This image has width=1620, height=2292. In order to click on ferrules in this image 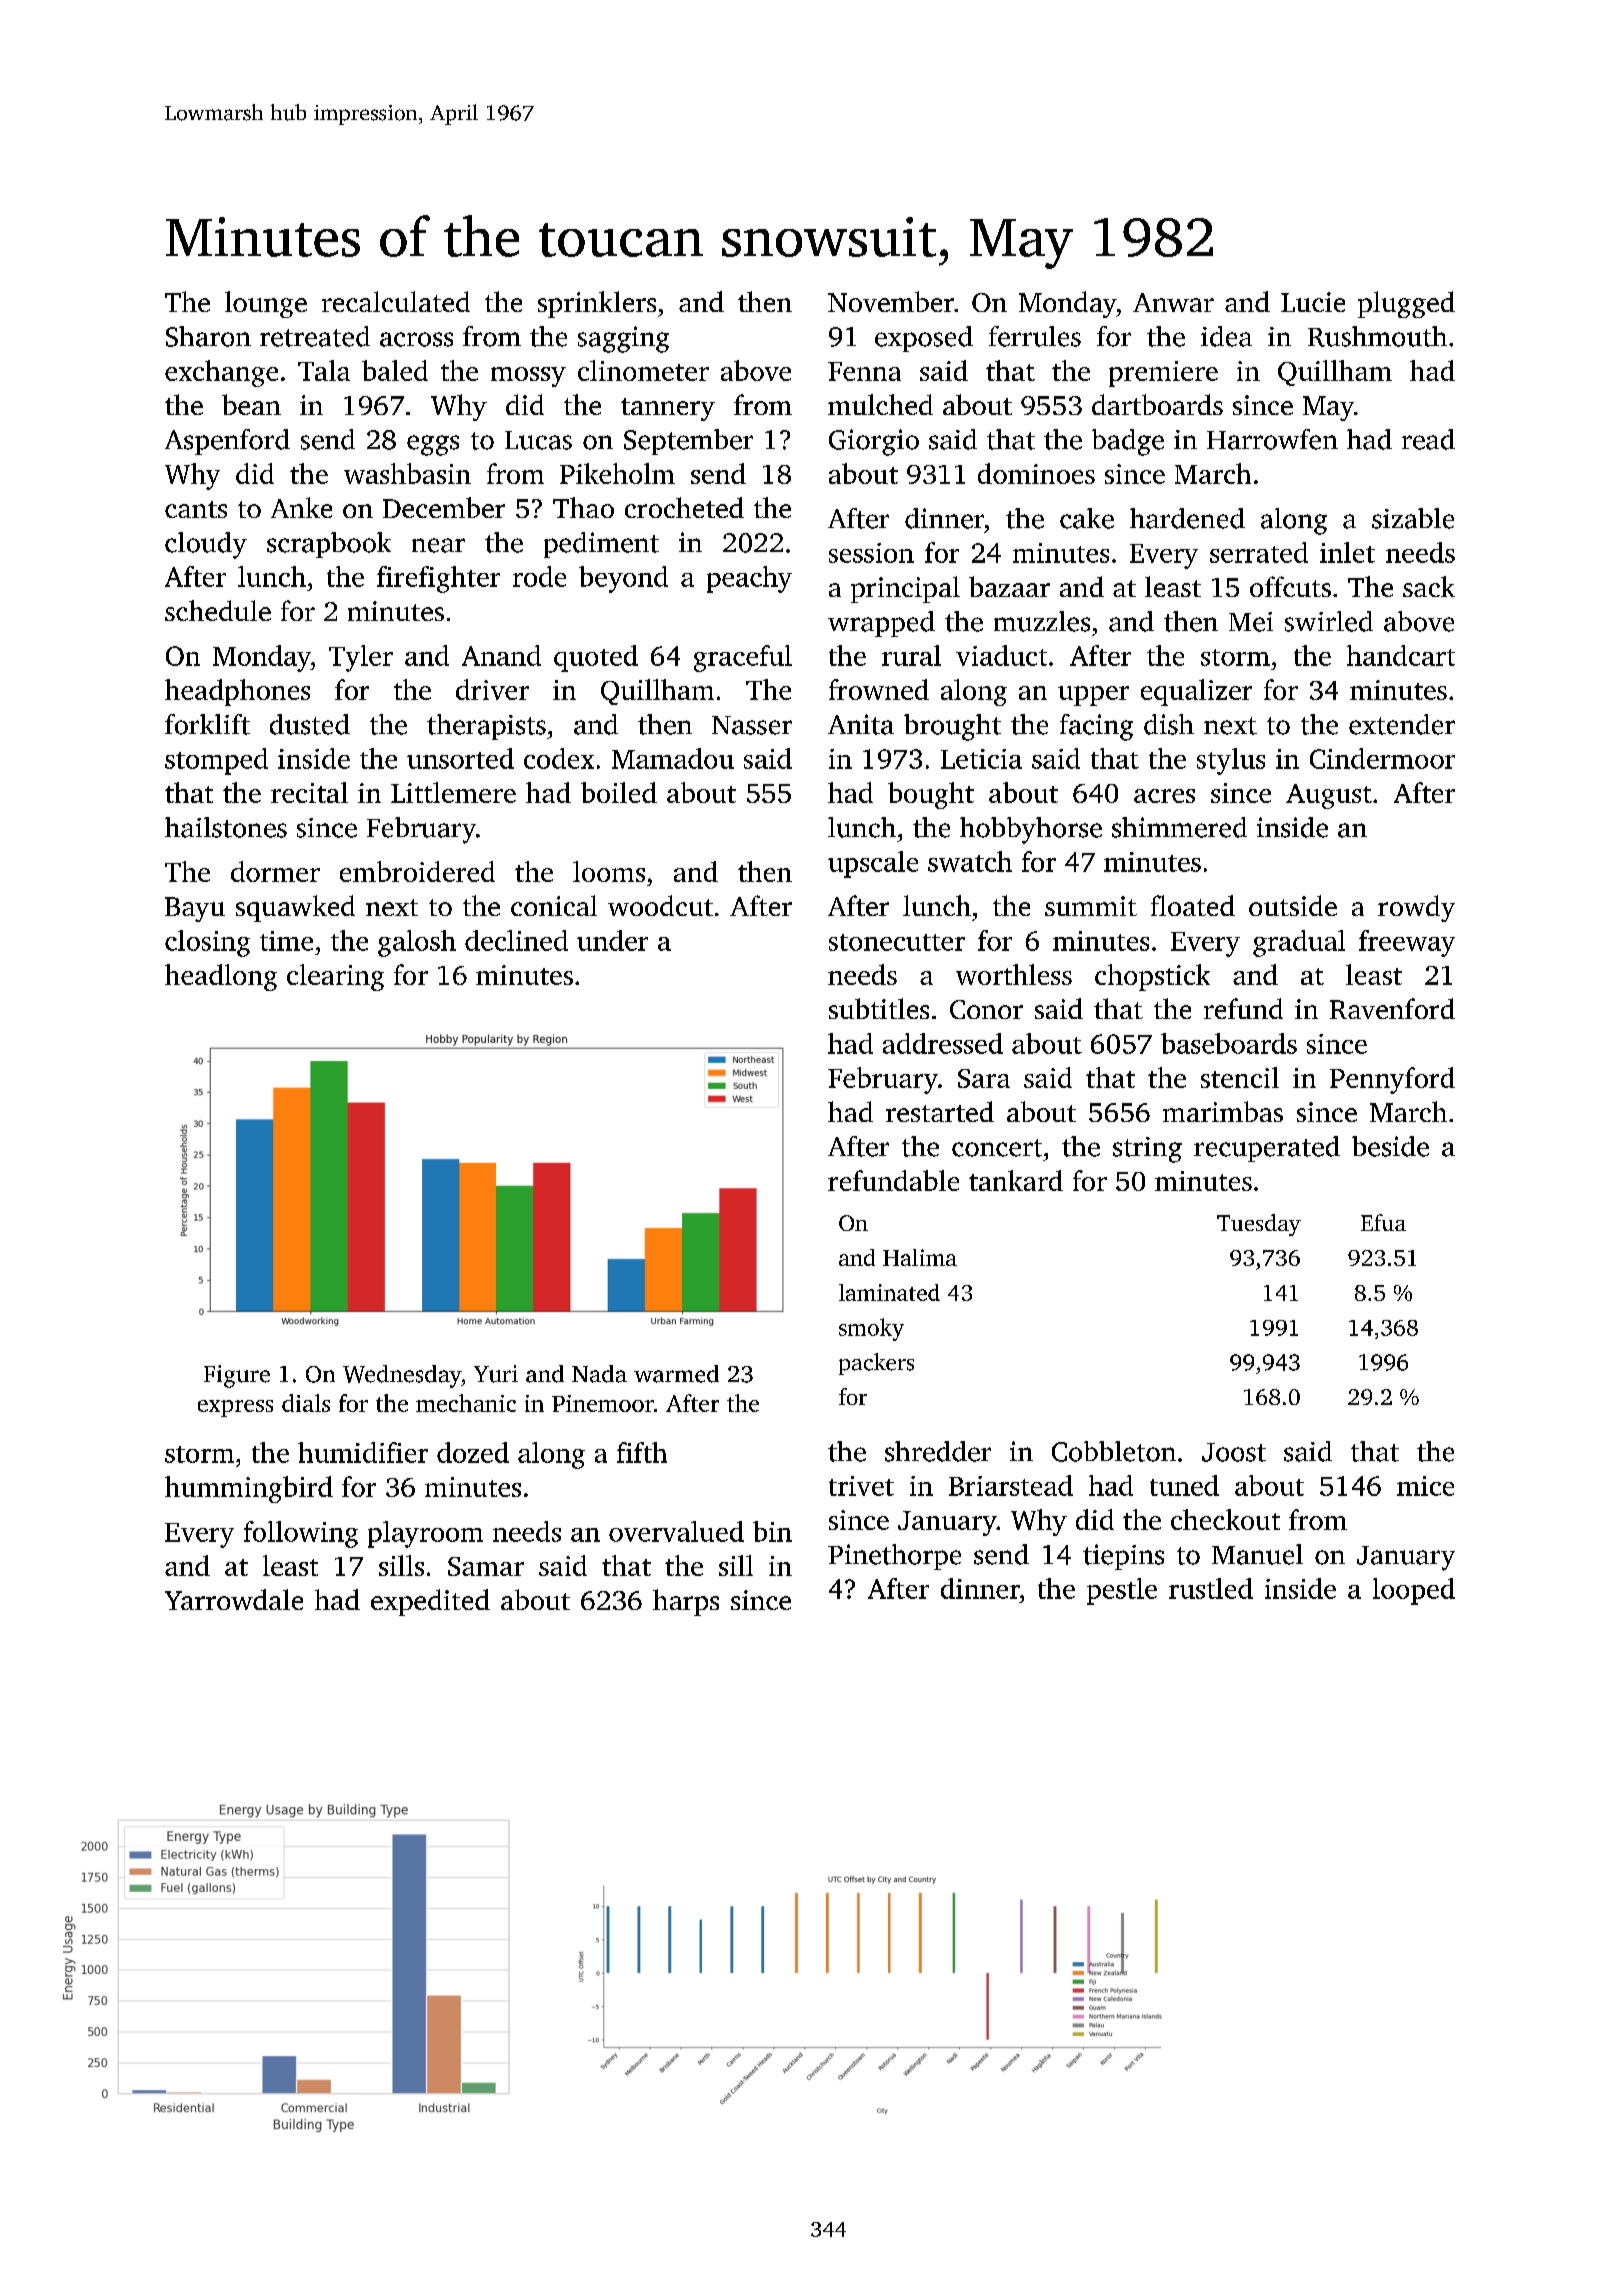, I will do `click(1035, 336)`.
